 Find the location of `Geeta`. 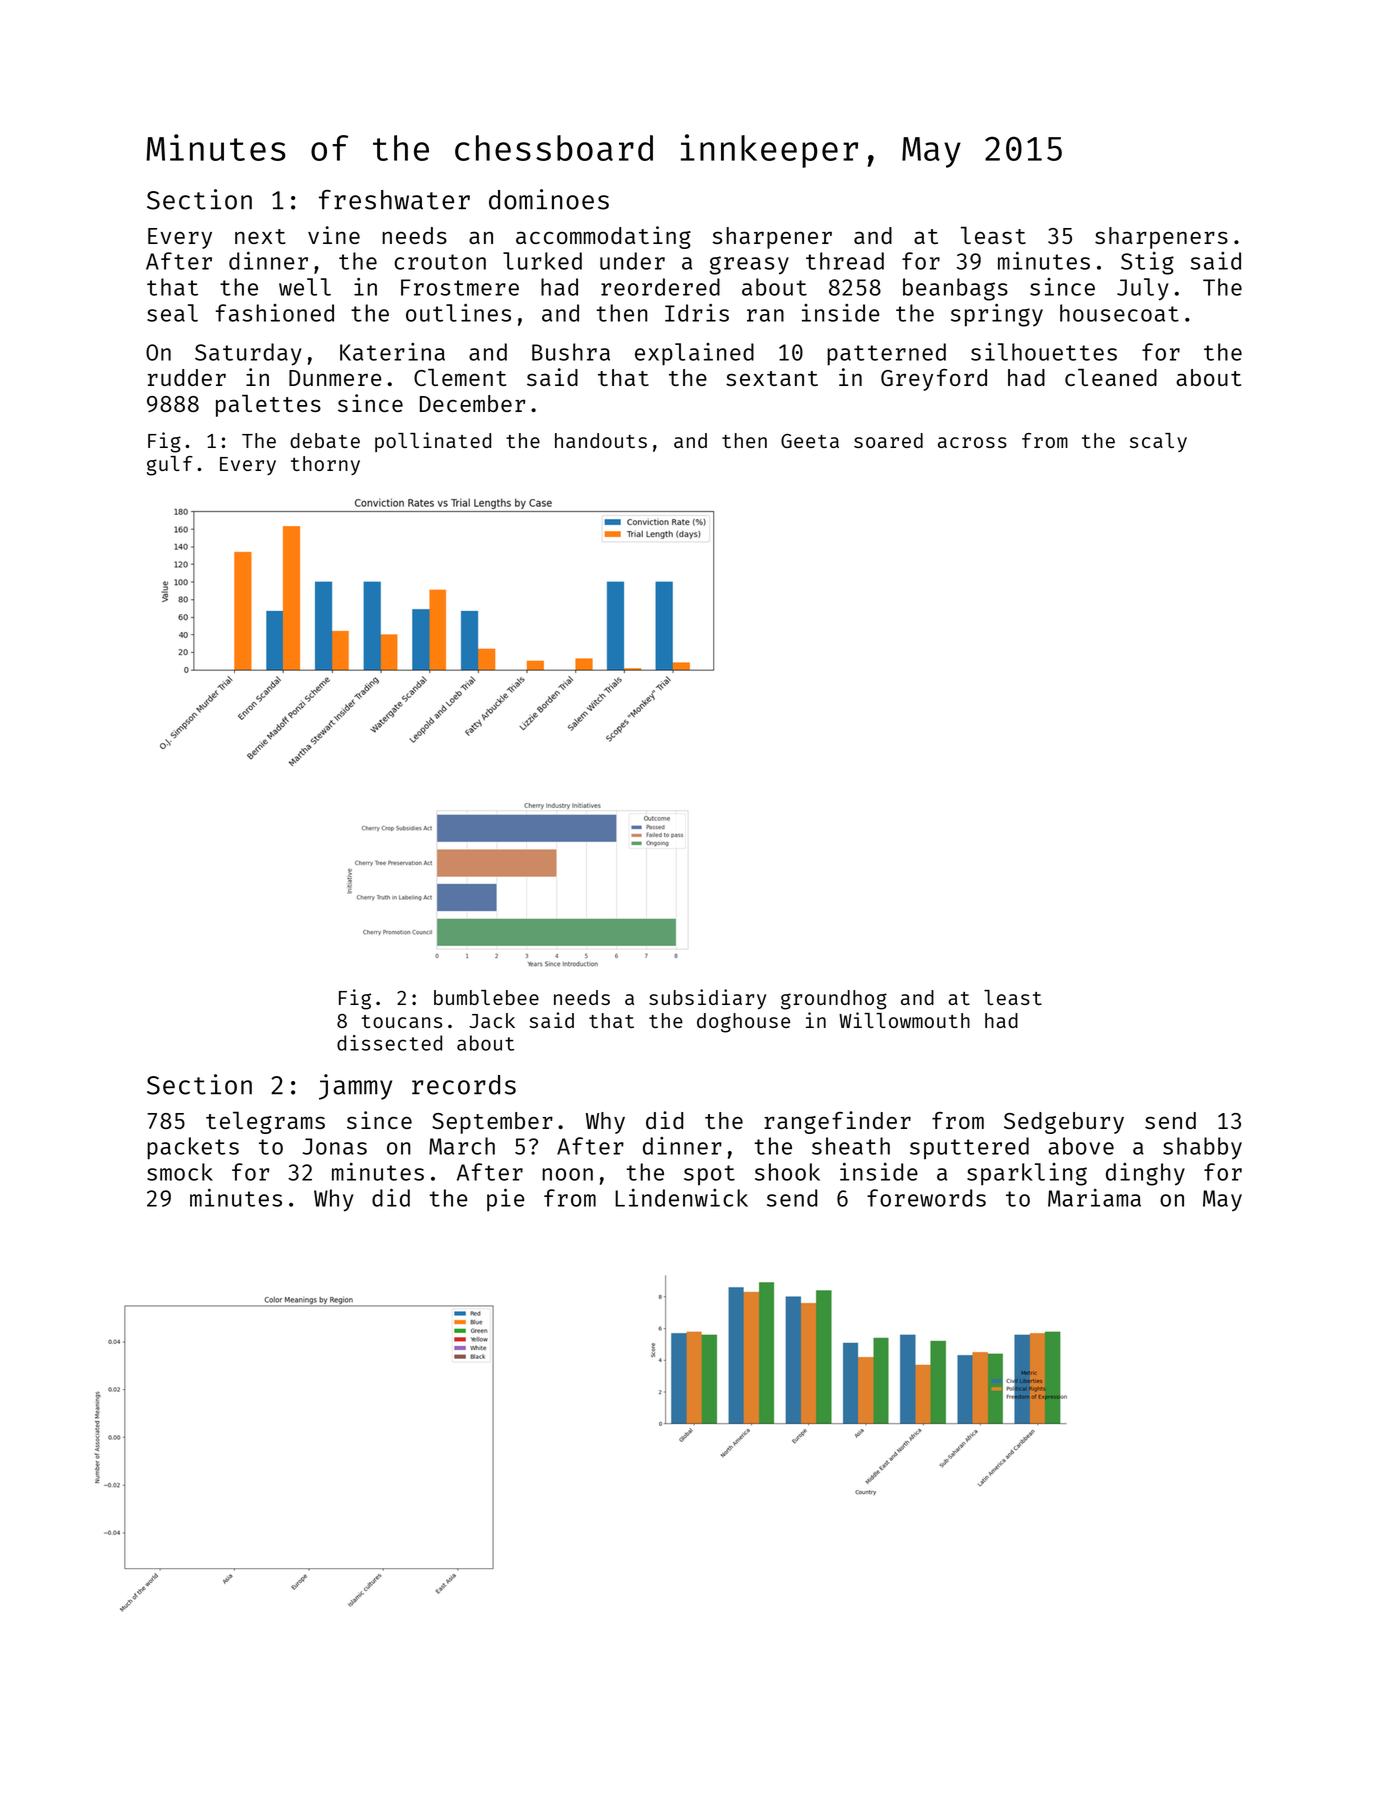

Geeta is located at coordinates (810, 441).
